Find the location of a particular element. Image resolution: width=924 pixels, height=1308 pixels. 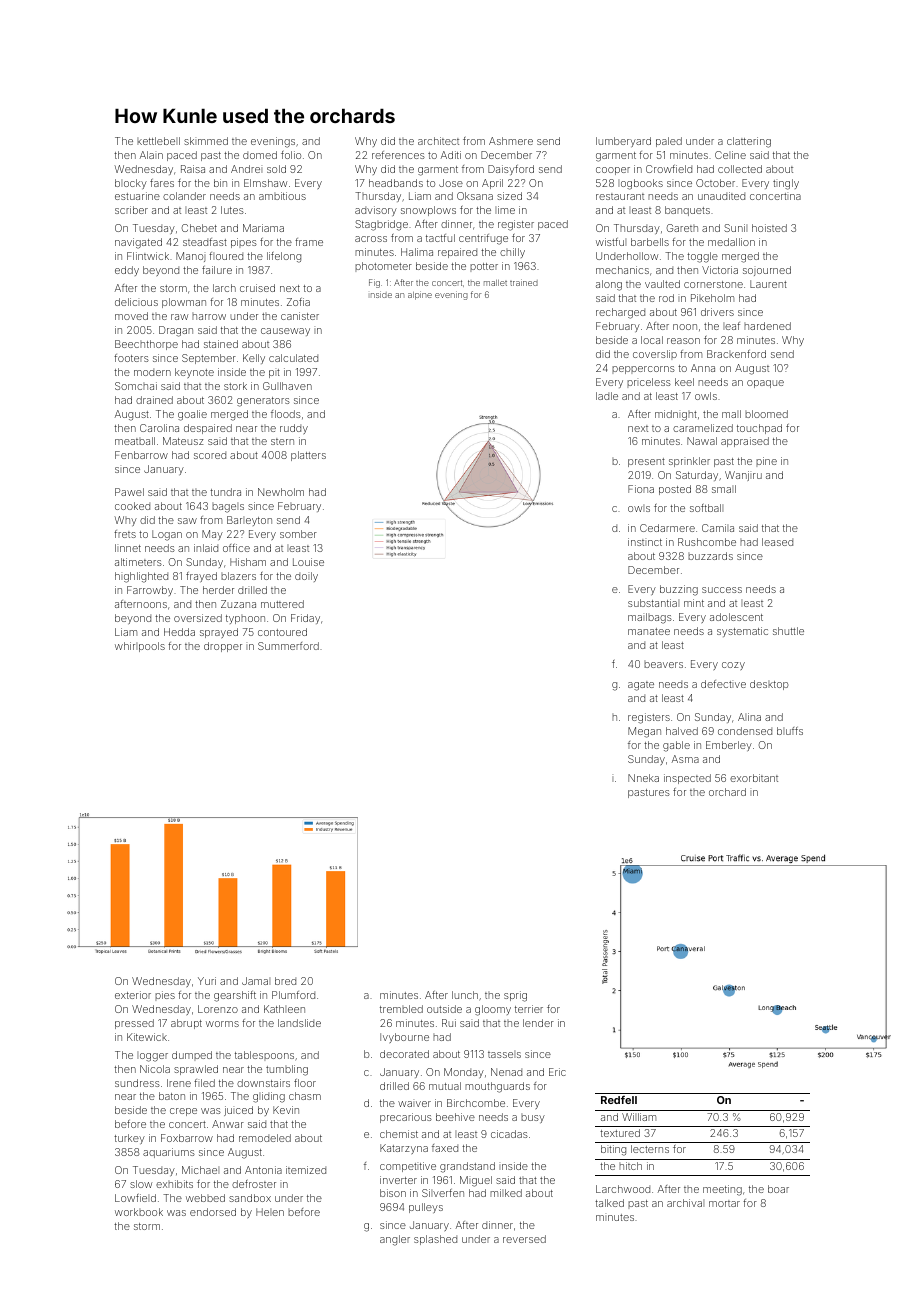

Hedda is located at coordinates (179, 632).
